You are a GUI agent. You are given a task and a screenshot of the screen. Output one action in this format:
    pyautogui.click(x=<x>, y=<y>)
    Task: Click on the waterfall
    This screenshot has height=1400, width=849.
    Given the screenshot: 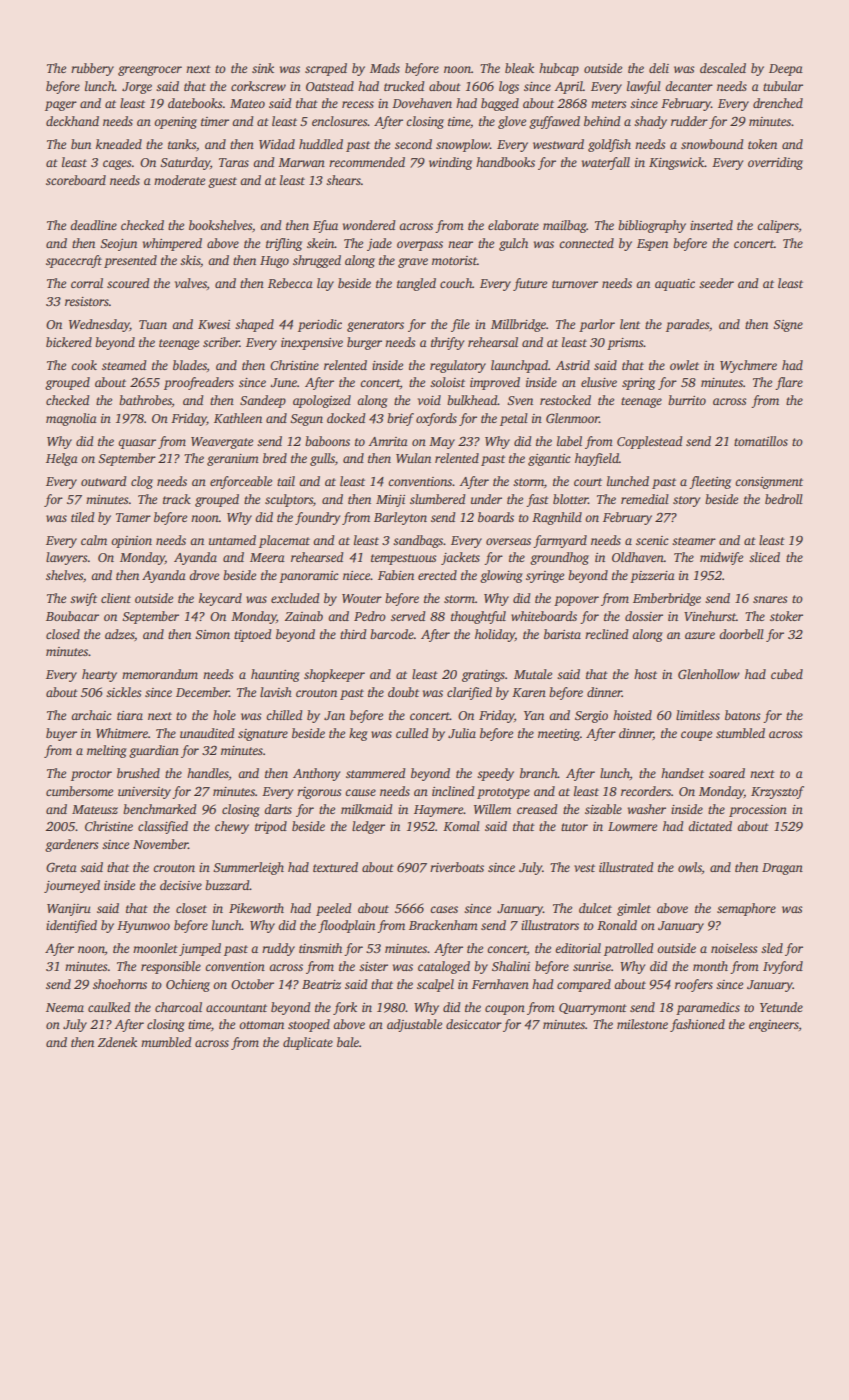 What is the action you would take?
    pyautogui.click(x=606, y=163)
